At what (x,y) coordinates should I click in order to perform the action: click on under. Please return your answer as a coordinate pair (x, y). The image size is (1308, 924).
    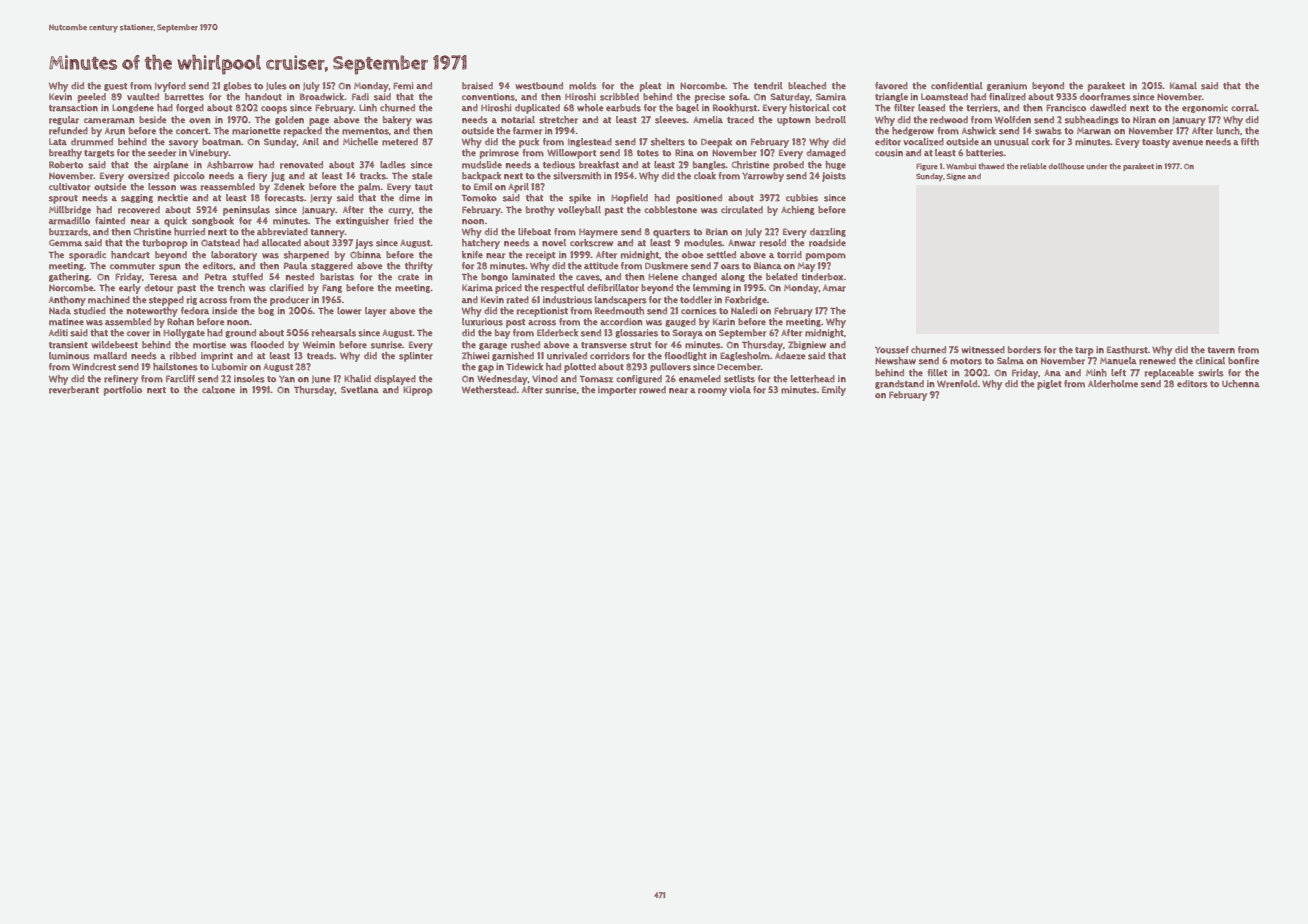
    Looking at the image, I should click on (1096, 166).
